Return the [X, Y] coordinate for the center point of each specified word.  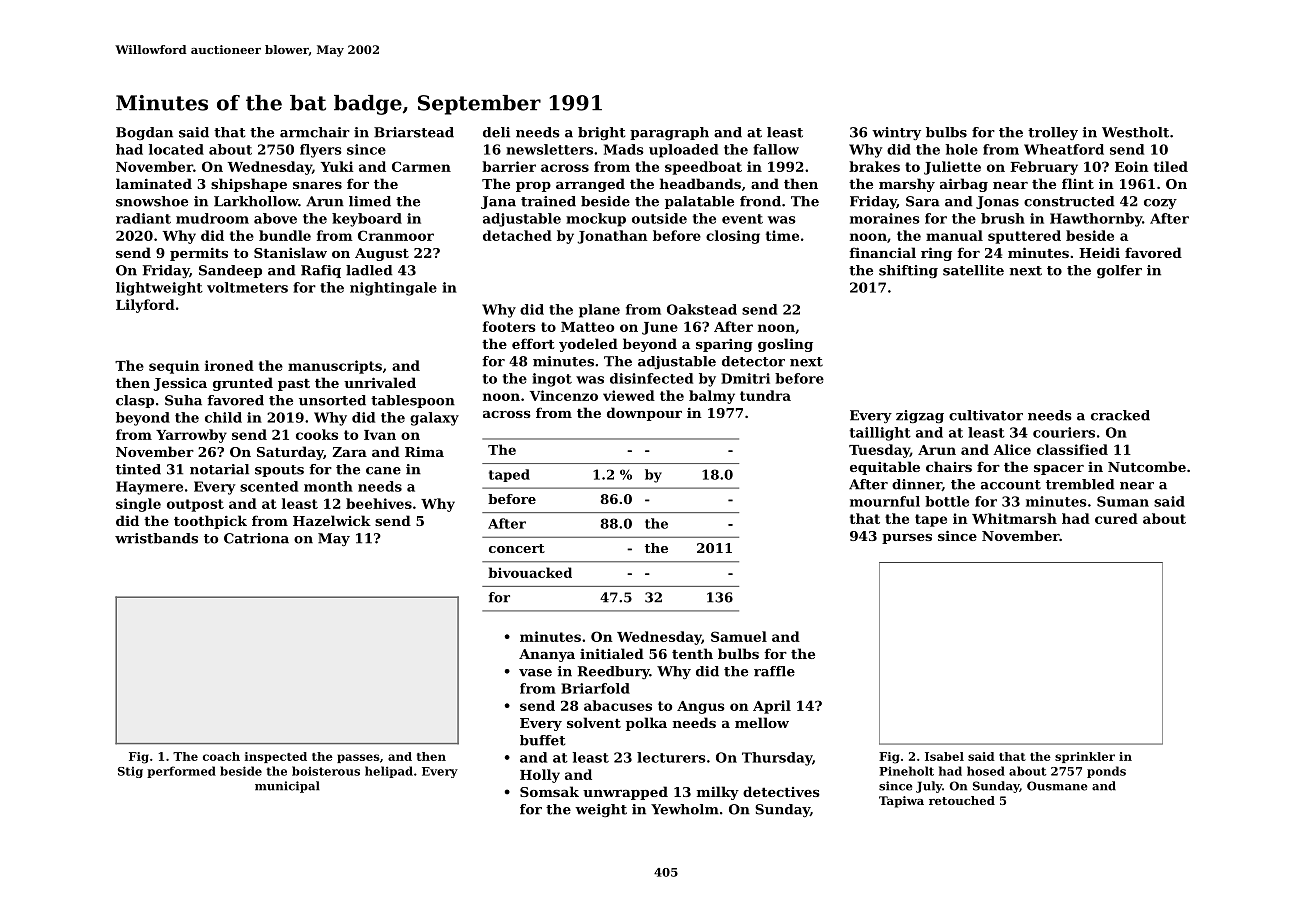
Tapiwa [901, 802]
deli [496, 132]
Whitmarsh [1014, 518]
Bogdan [144, 133]
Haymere [149, 488]
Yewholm [685, 809]
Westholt [1135, 132]
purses [907, 539]
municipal [287, 787]
